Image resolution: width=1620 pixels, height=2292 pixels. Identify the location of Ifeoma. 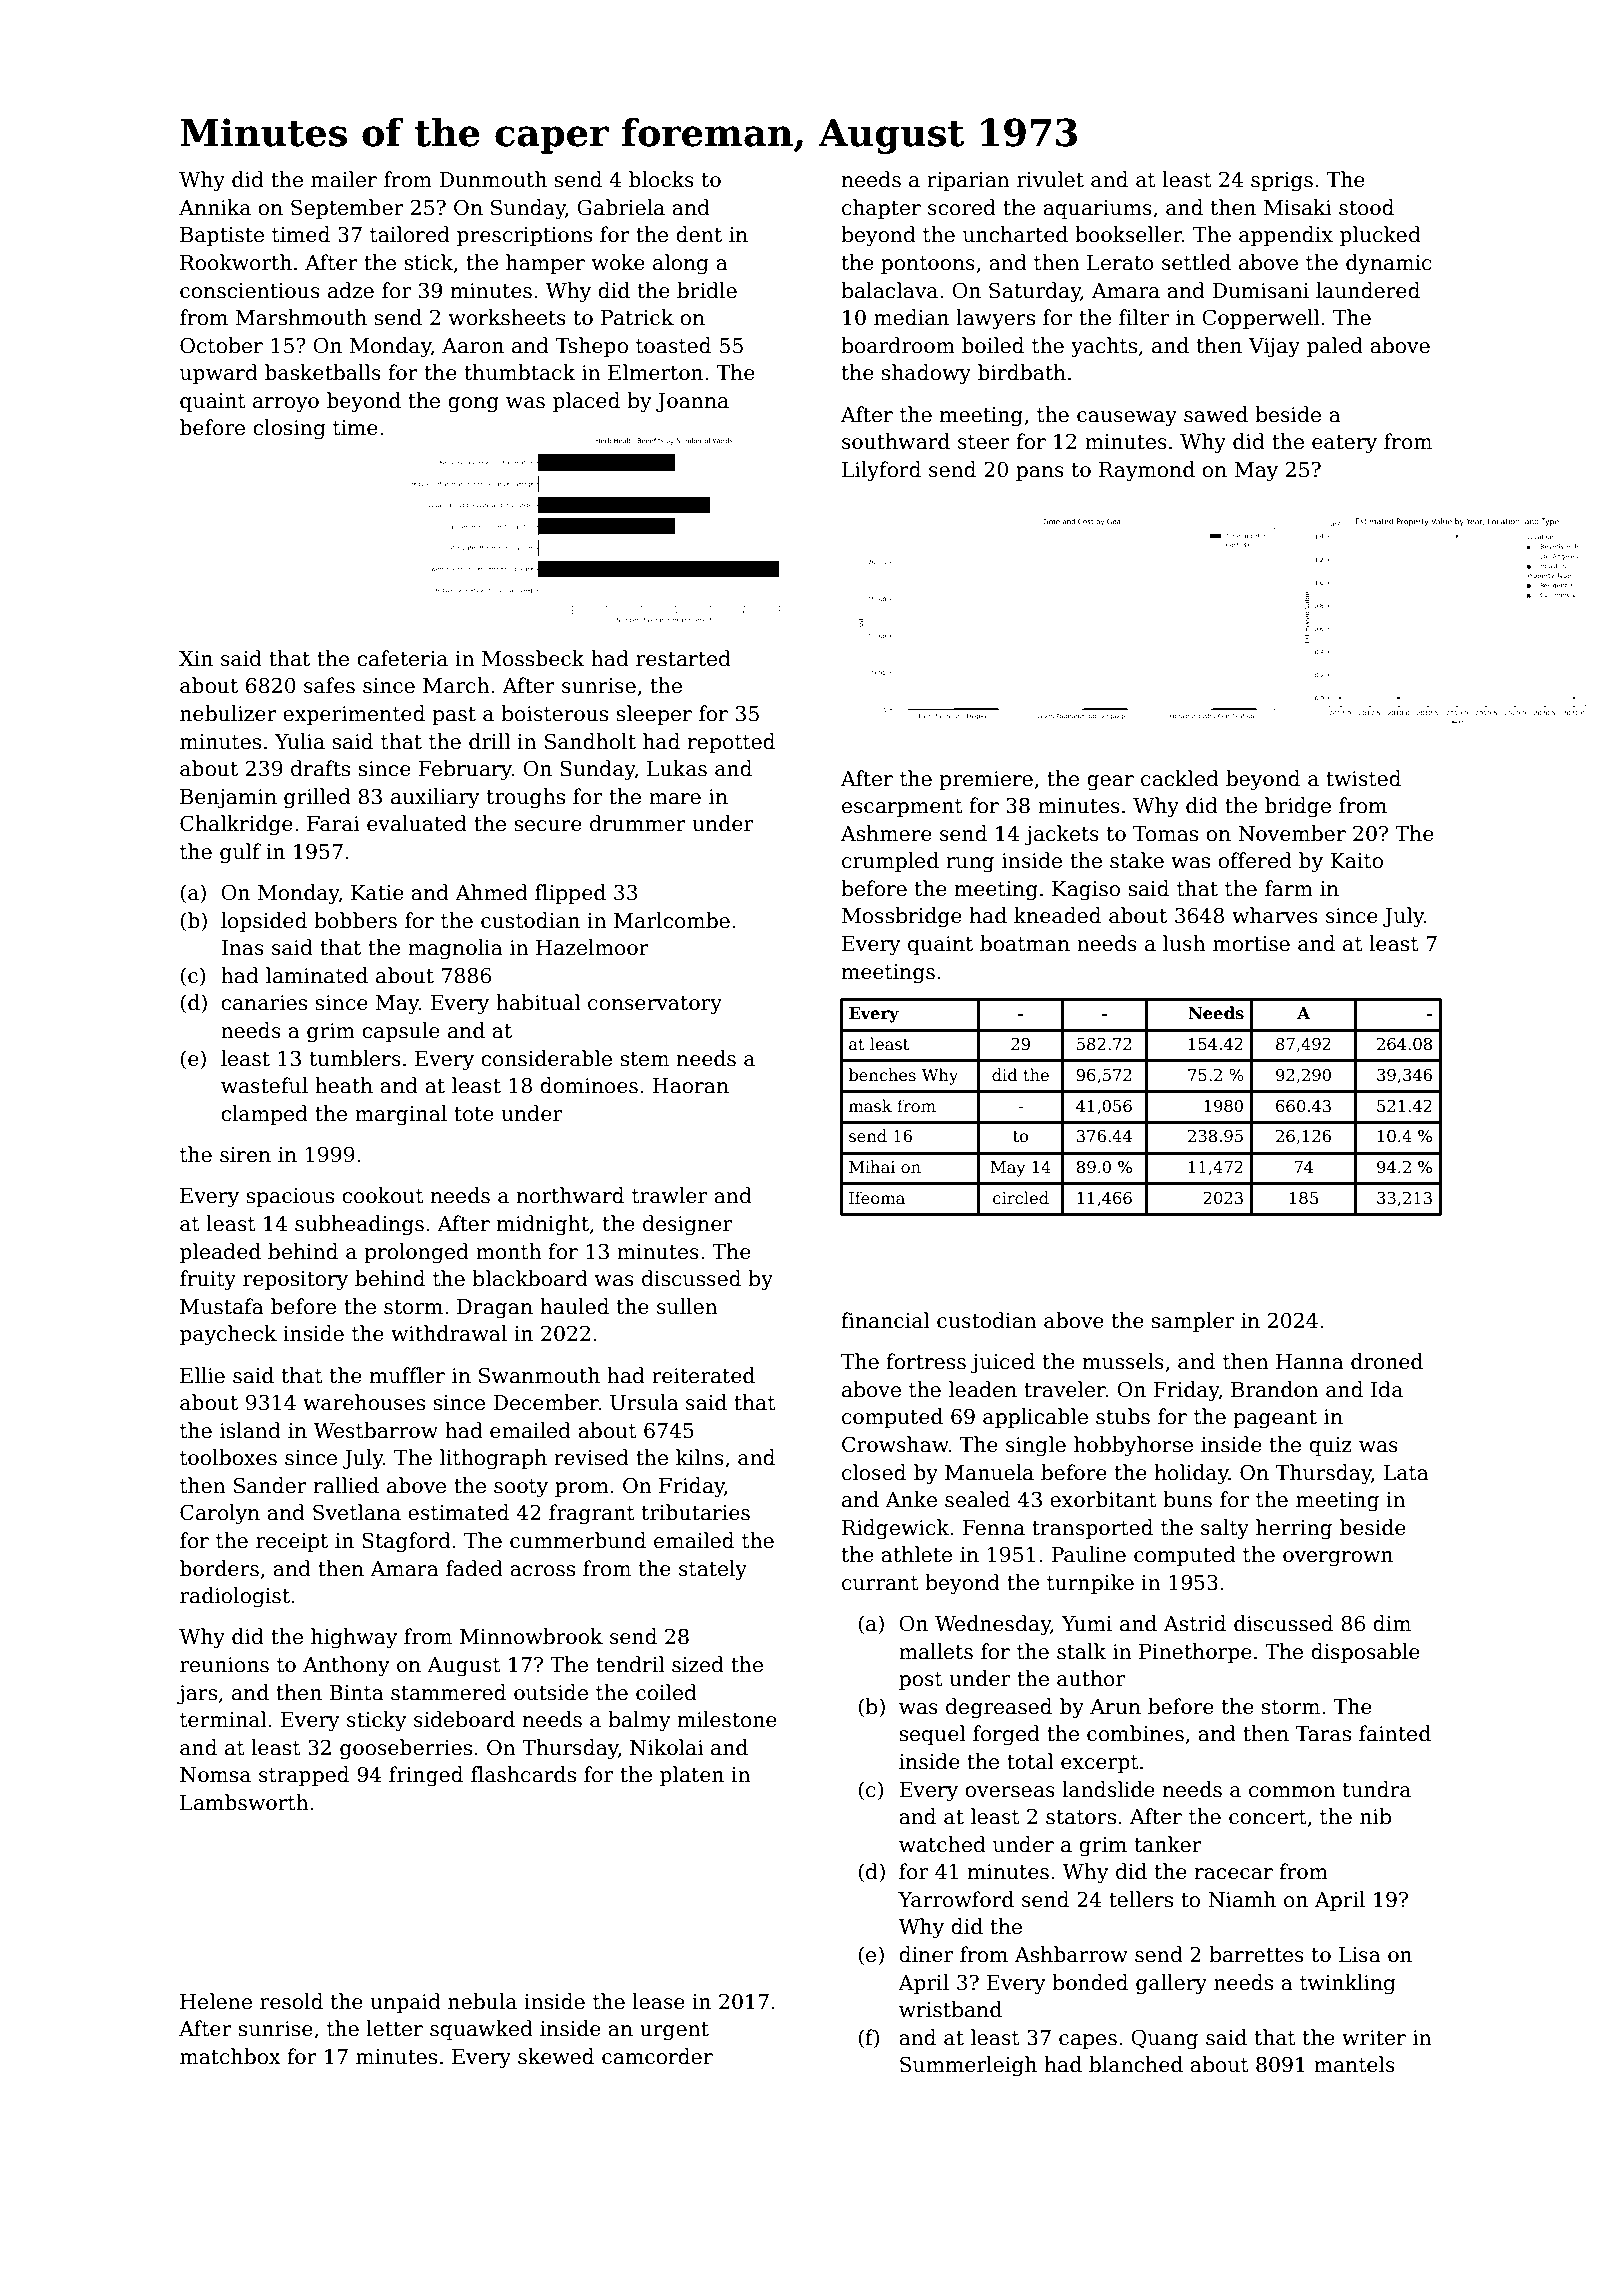
(877, 1198).
